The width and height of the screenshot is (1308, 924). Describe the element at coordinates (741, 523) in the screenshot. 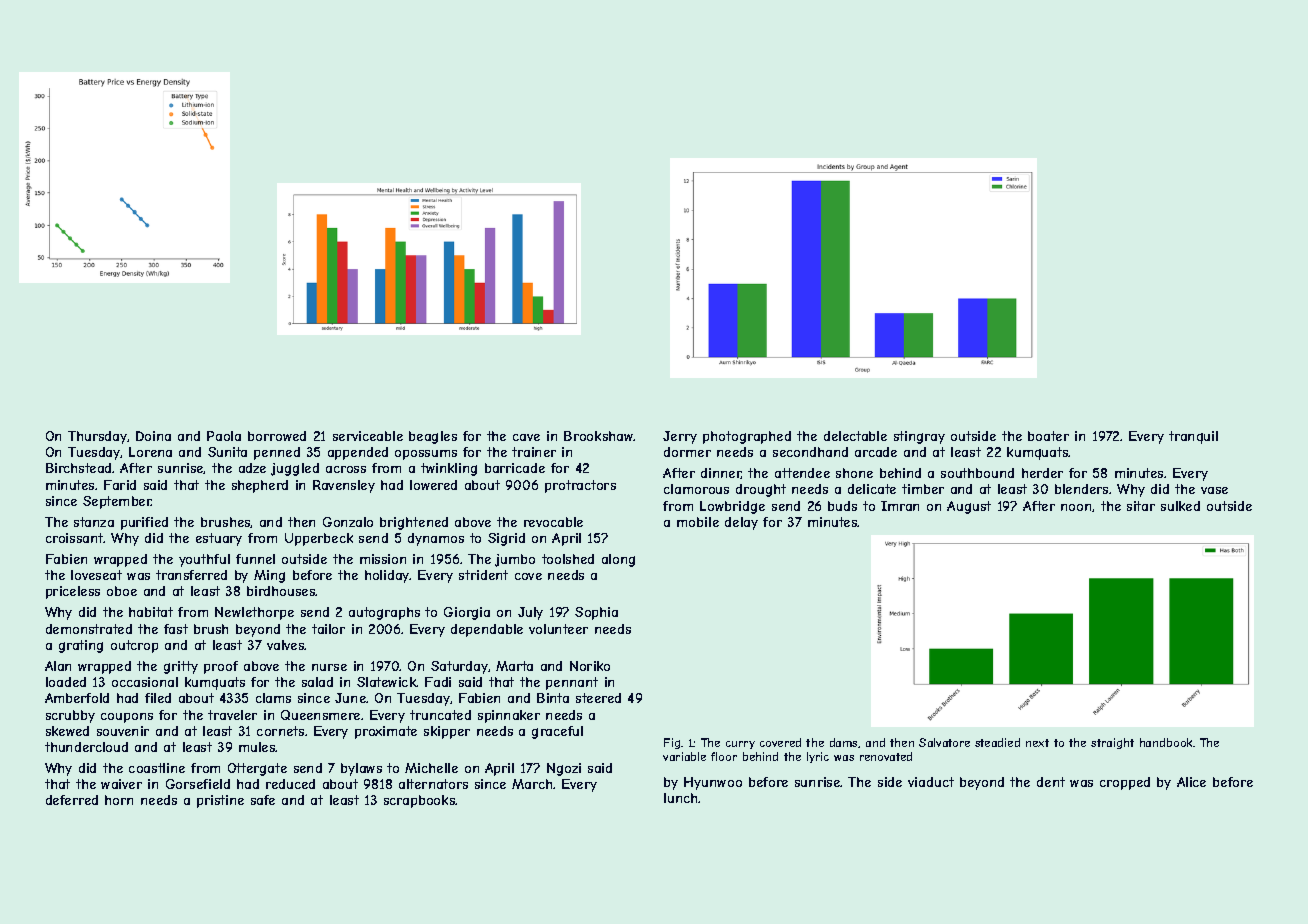

I see `delay` at that location.
